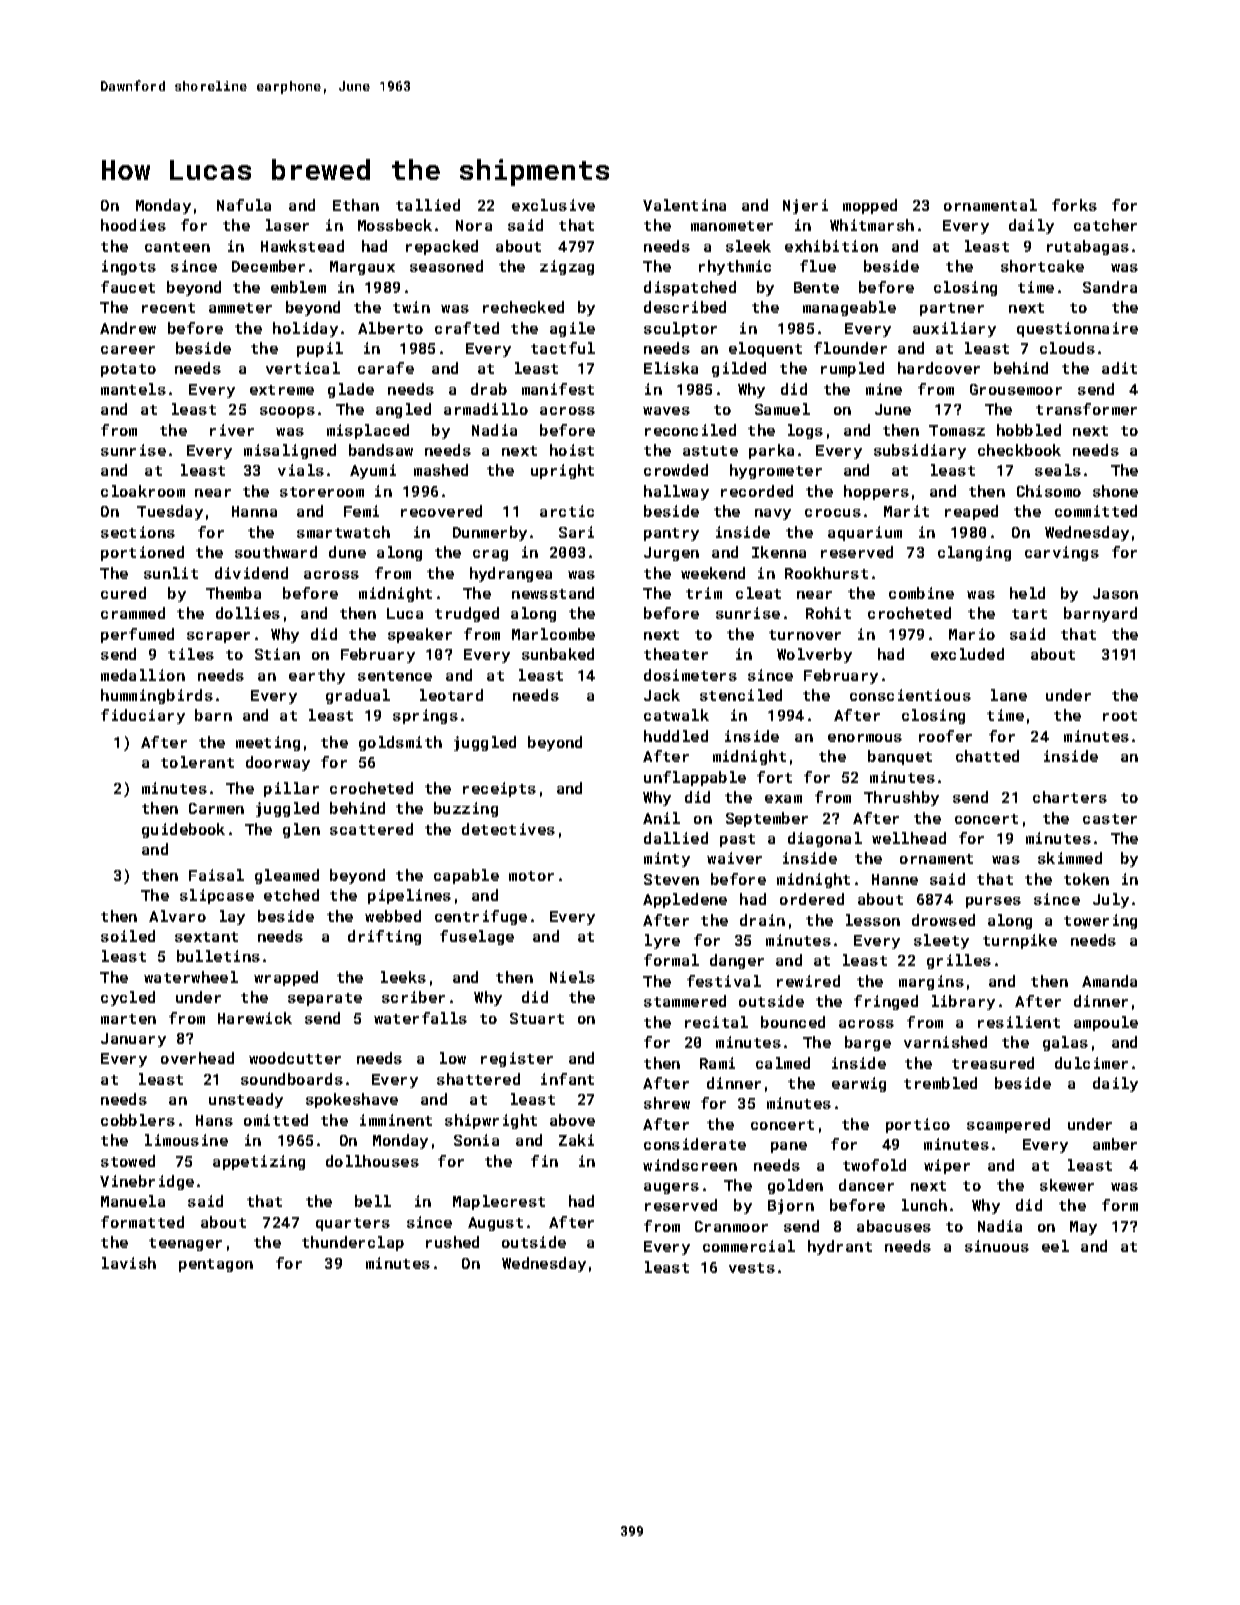 Image resolution: width=1240 pixels, height=1605 pixels. I want to click on shortcake, so click(1042, 266).
